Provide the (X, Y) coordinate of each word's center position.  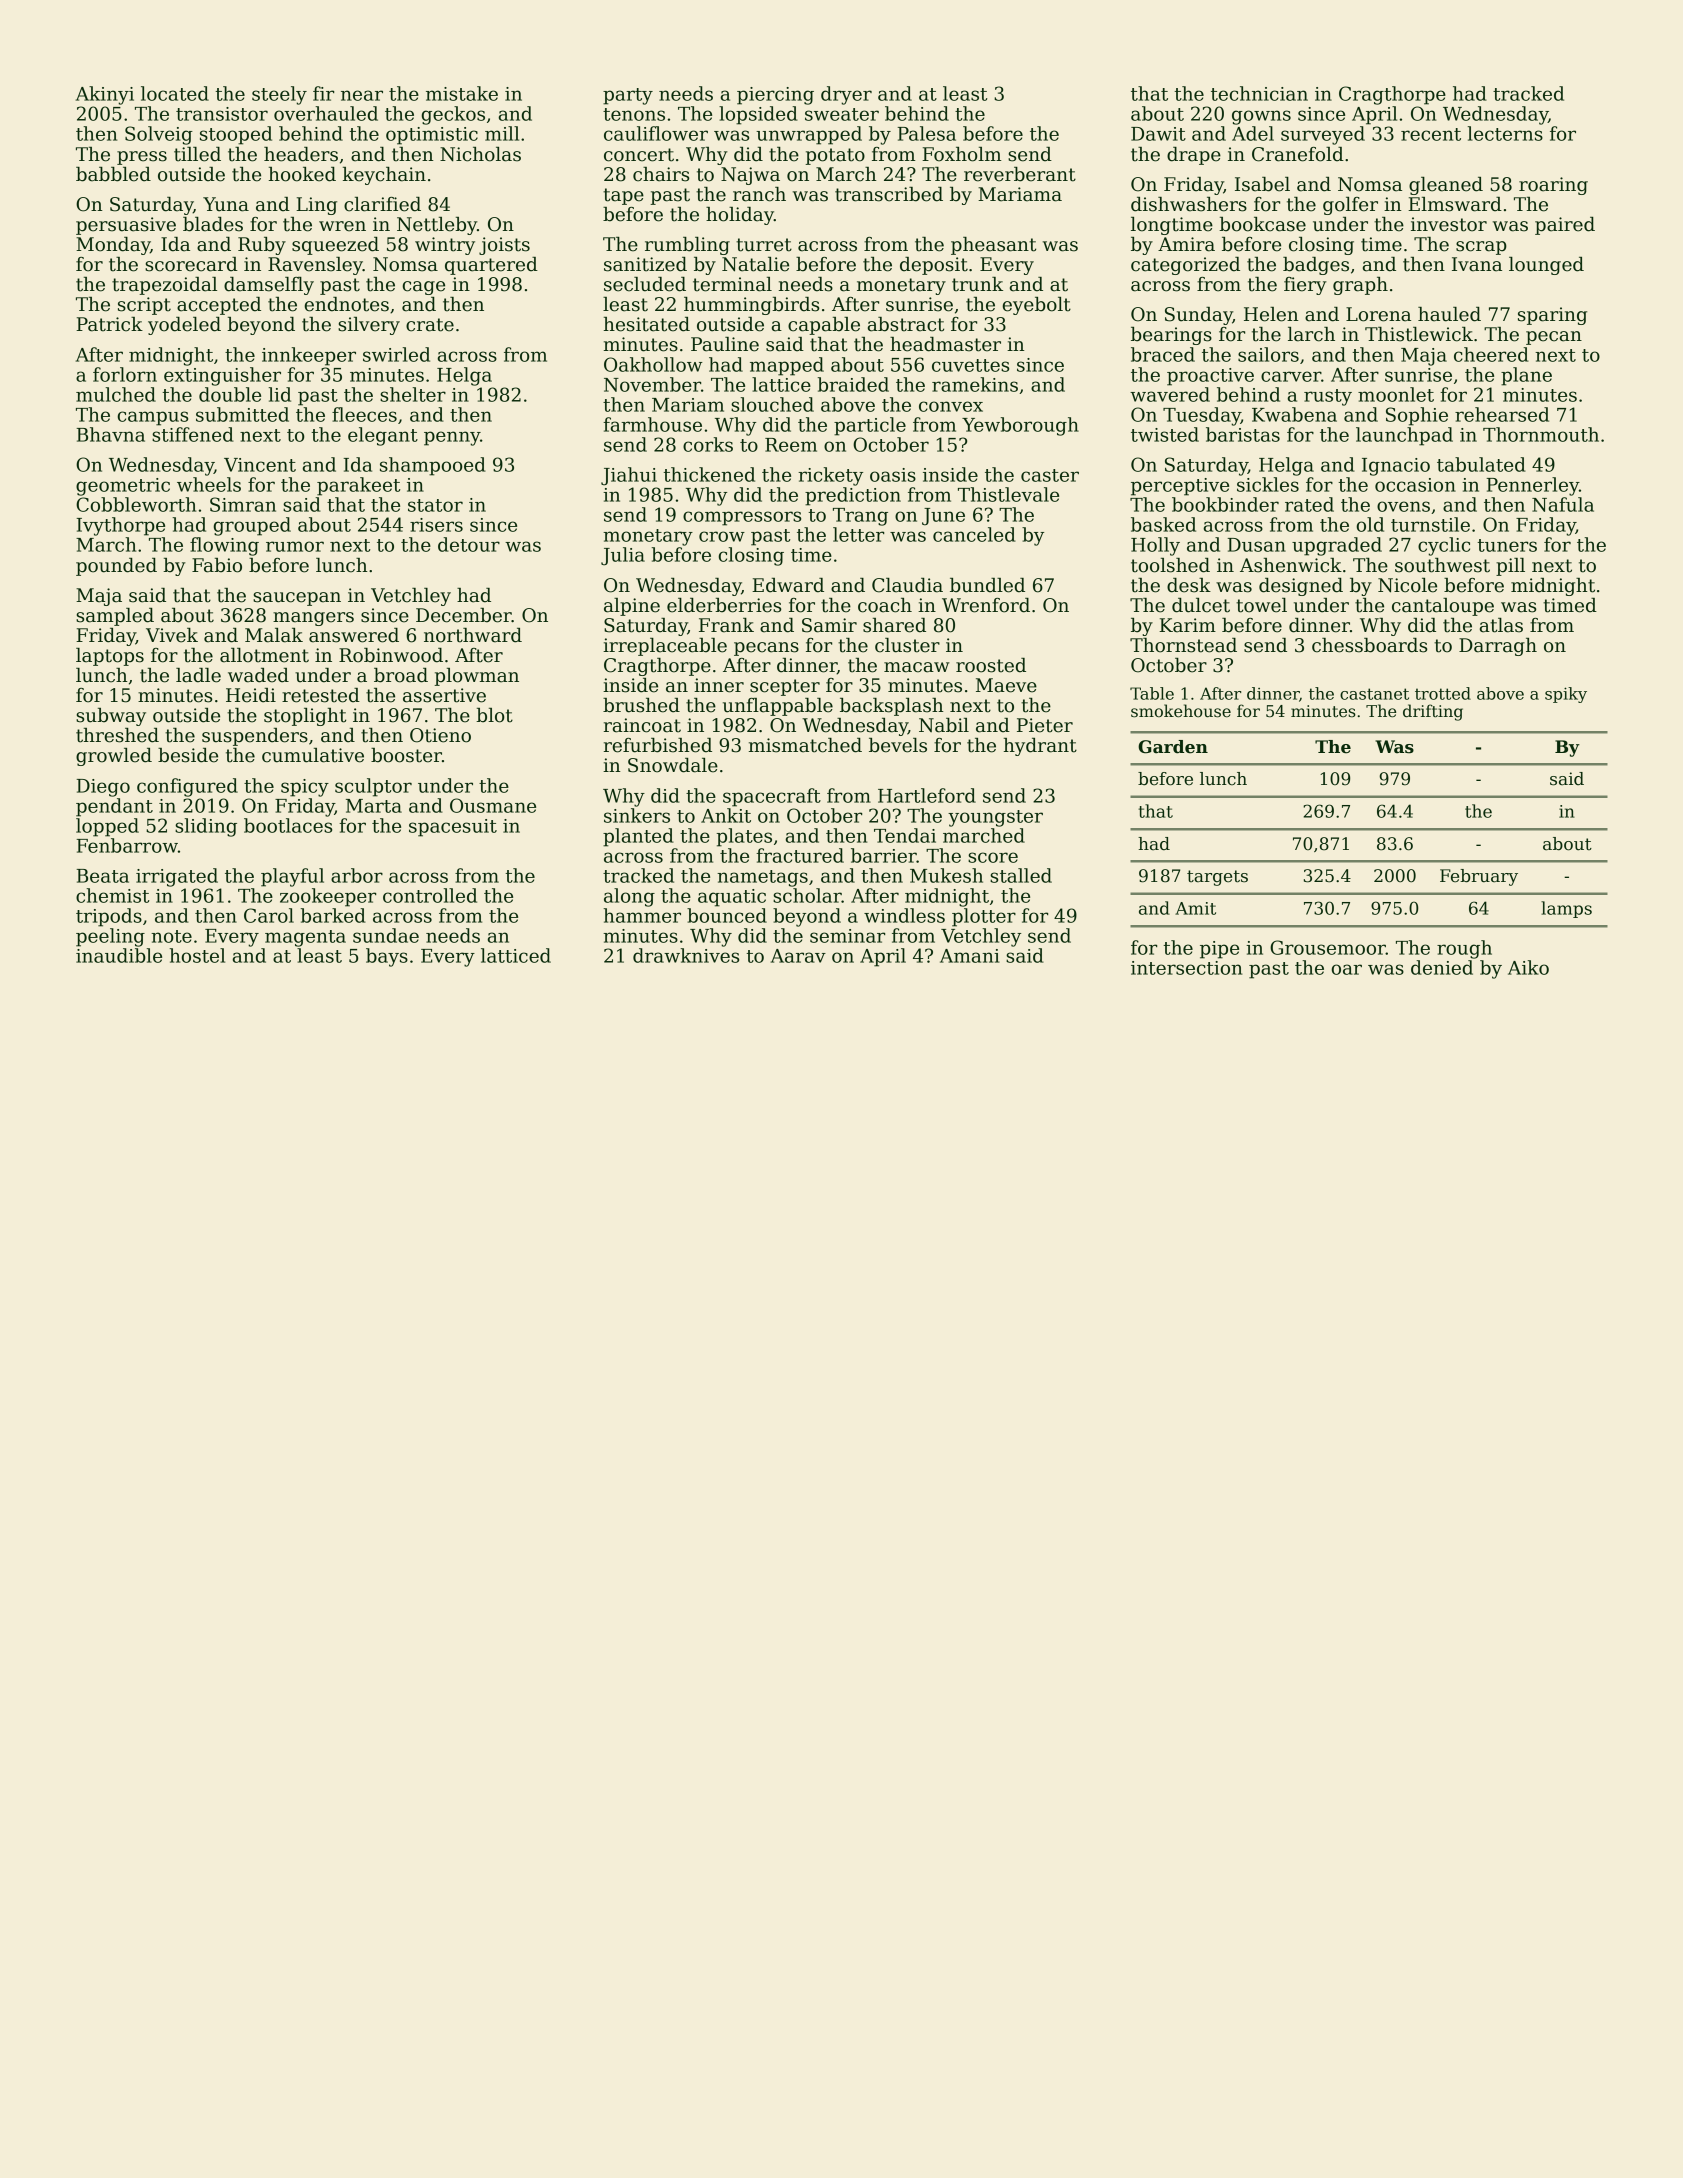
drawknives (686, 955)
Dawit (1158, 134)
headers (301, 154)
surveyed (1323, 135)
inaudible (119, 955)
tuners (1507, 545)
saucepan (297, 599)
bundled (987, 585)
